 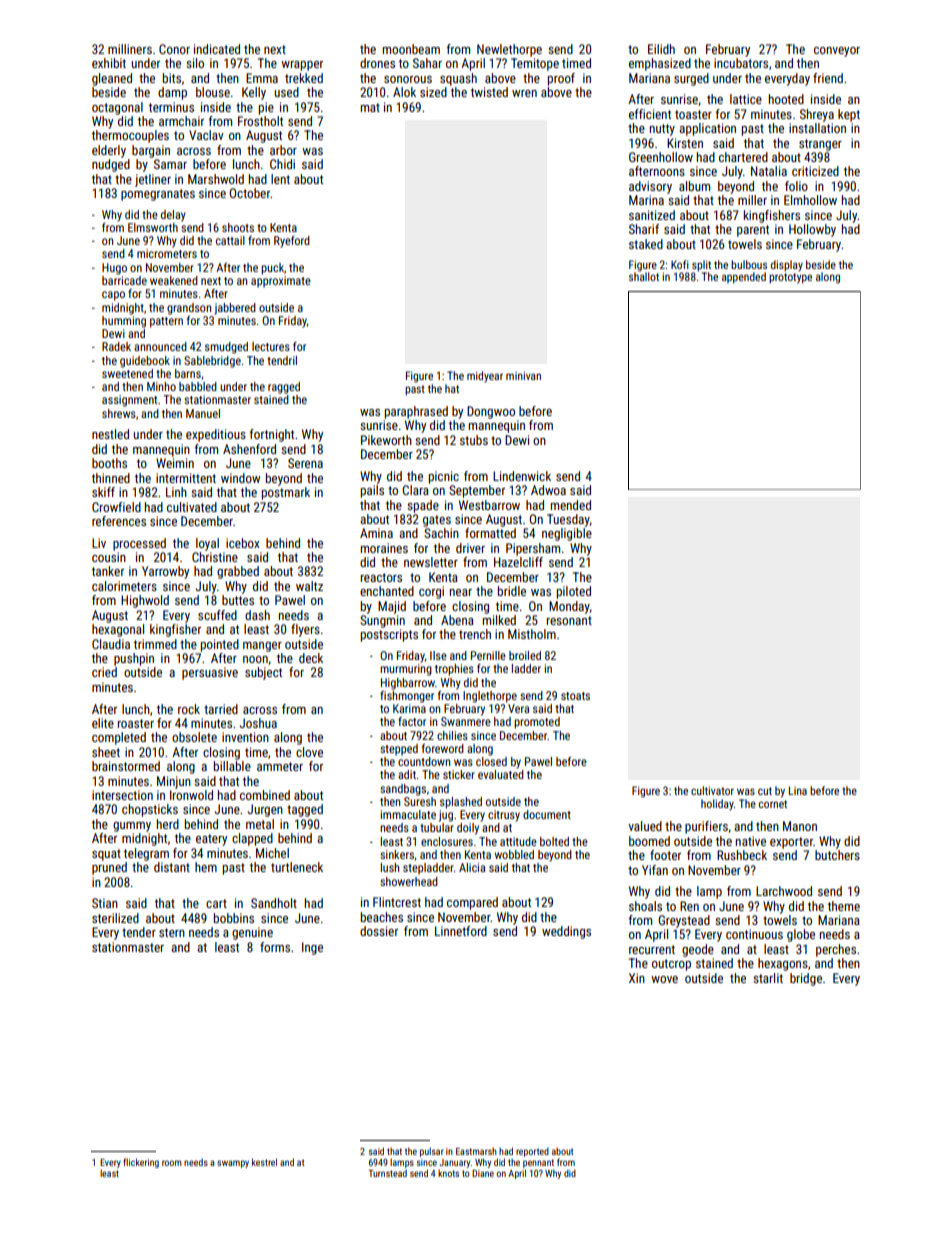 What do you see at coordinates (275, 947) in the document?
I see `forms` at bounding box center [275, 947].
